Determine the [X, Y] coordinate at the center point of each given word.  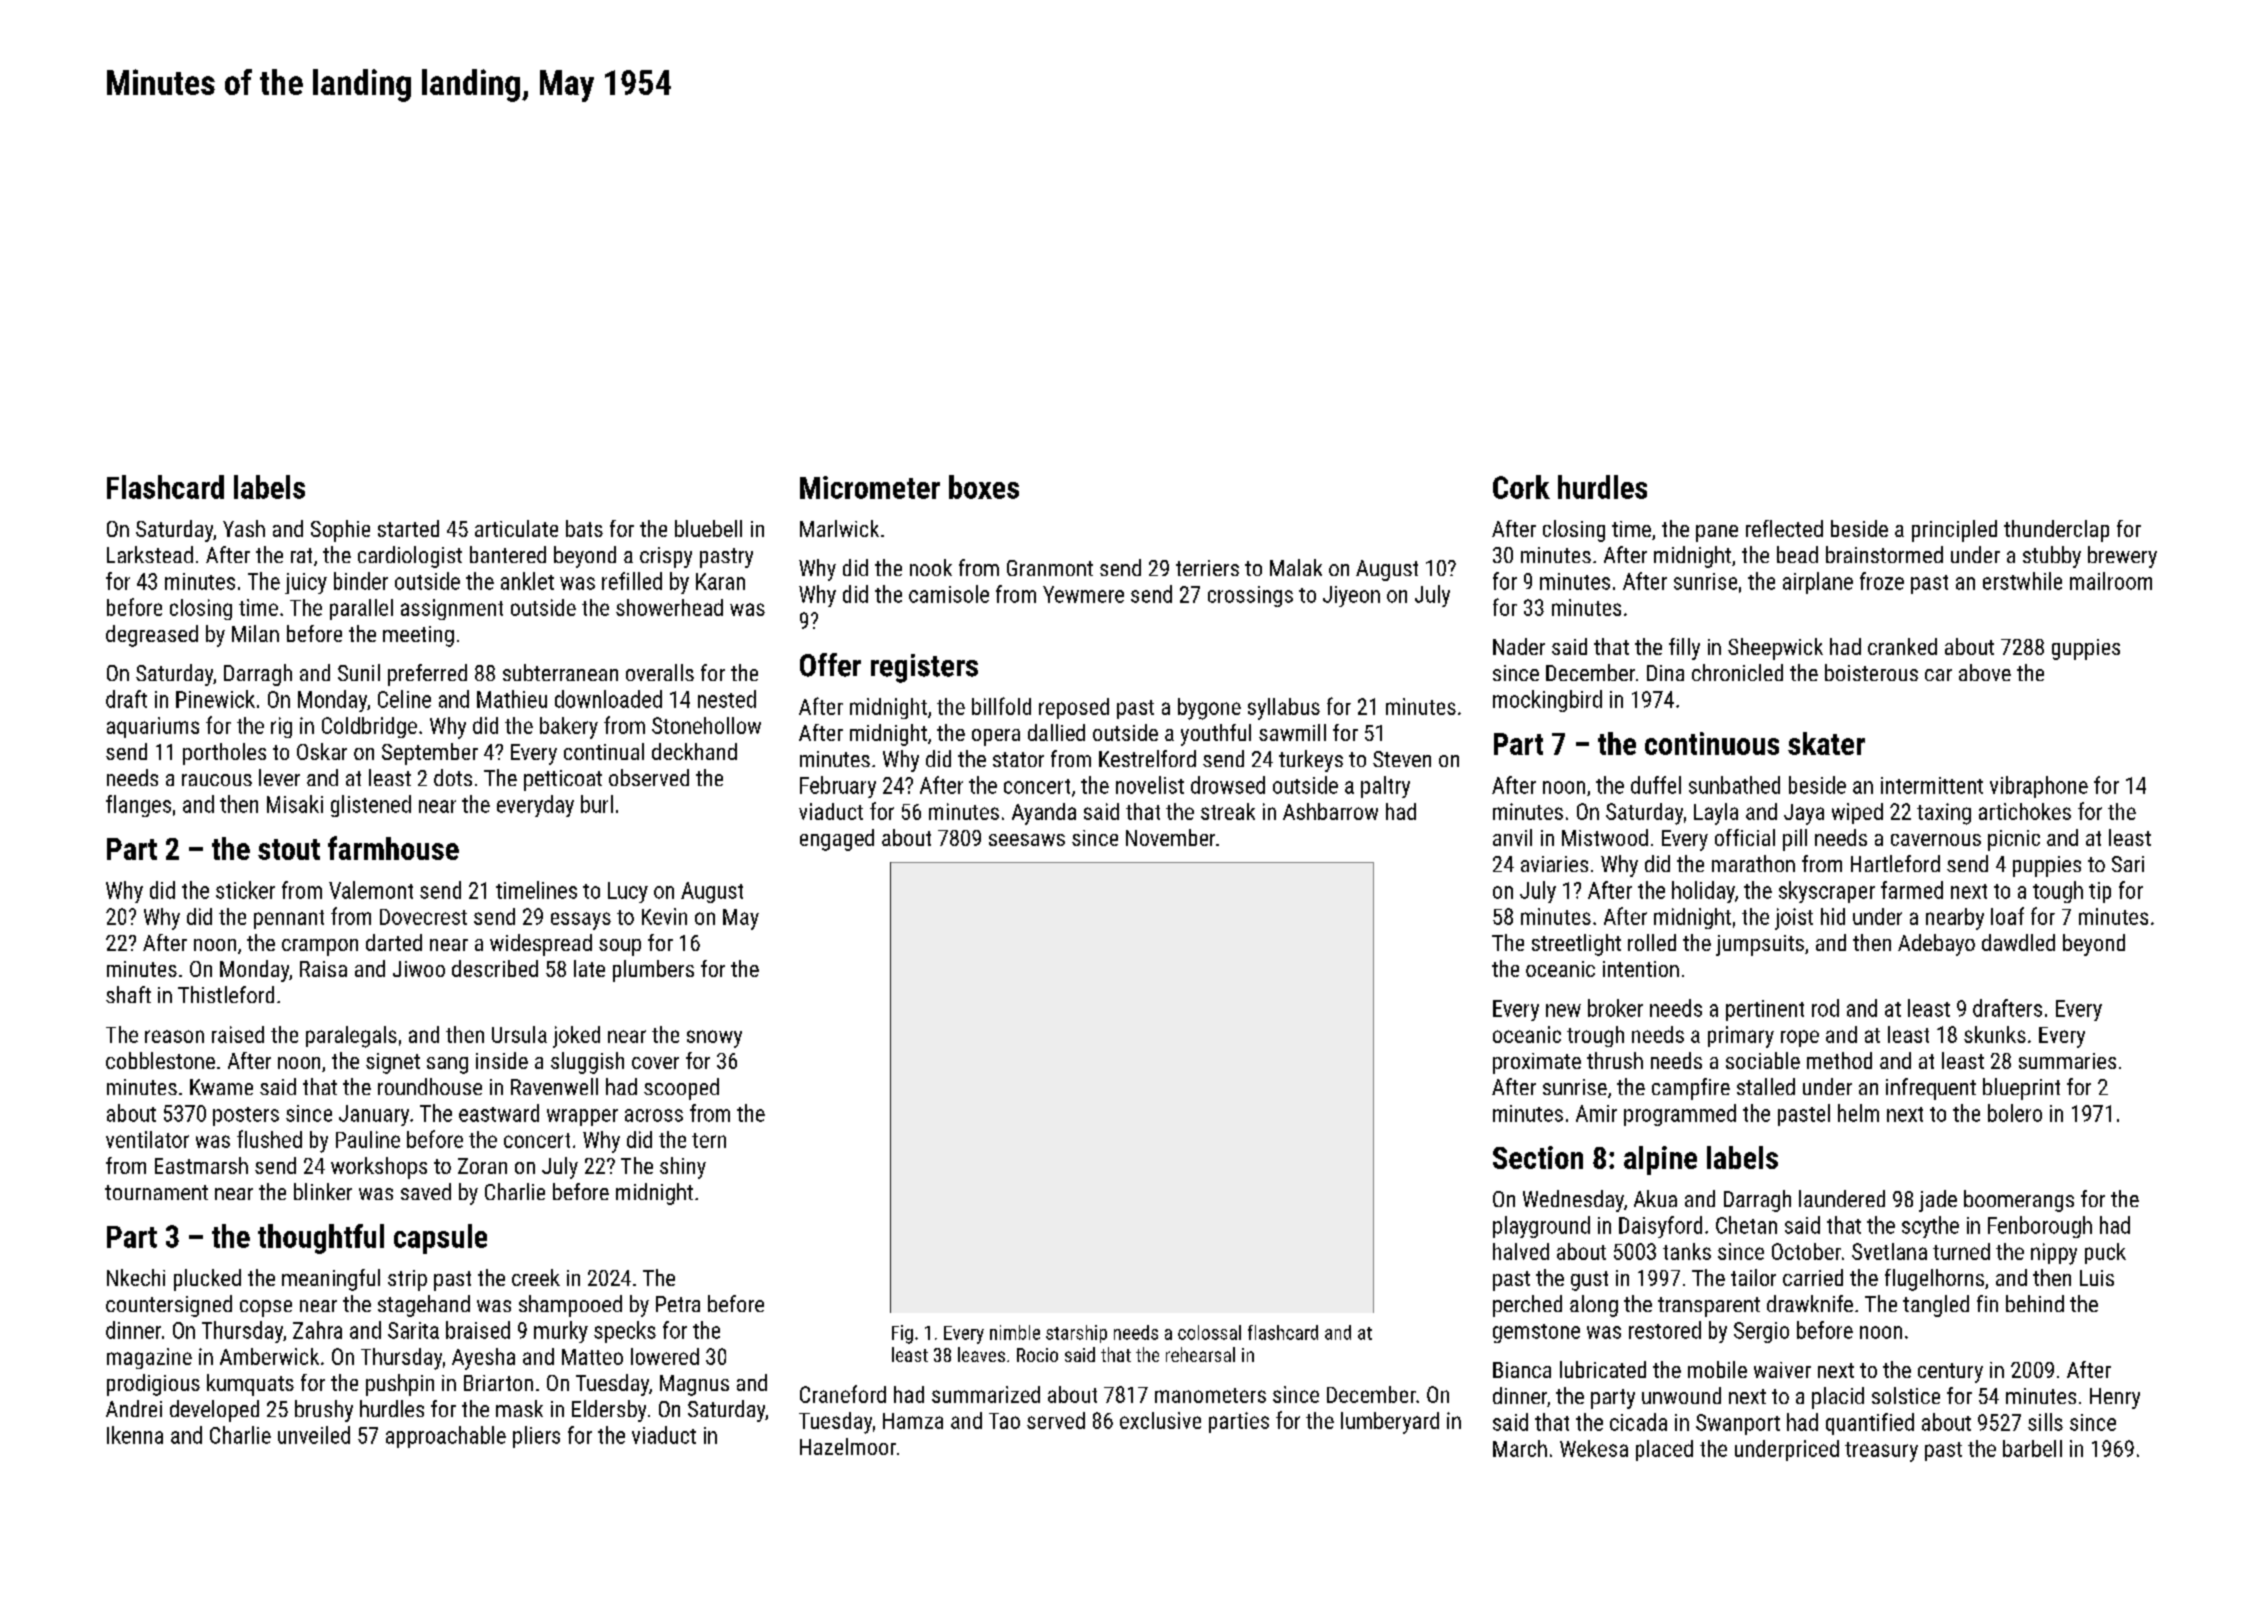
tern [709, 1140]
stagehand [424, 1306]
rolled [1652, 942]
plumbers [653, 971]
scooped [681, 1089]
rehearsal [1200, 1354]
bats [584, 528]
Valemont [371, 890]
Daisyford [1660, 1227]
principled [1954, 531]
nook [931, 567]
